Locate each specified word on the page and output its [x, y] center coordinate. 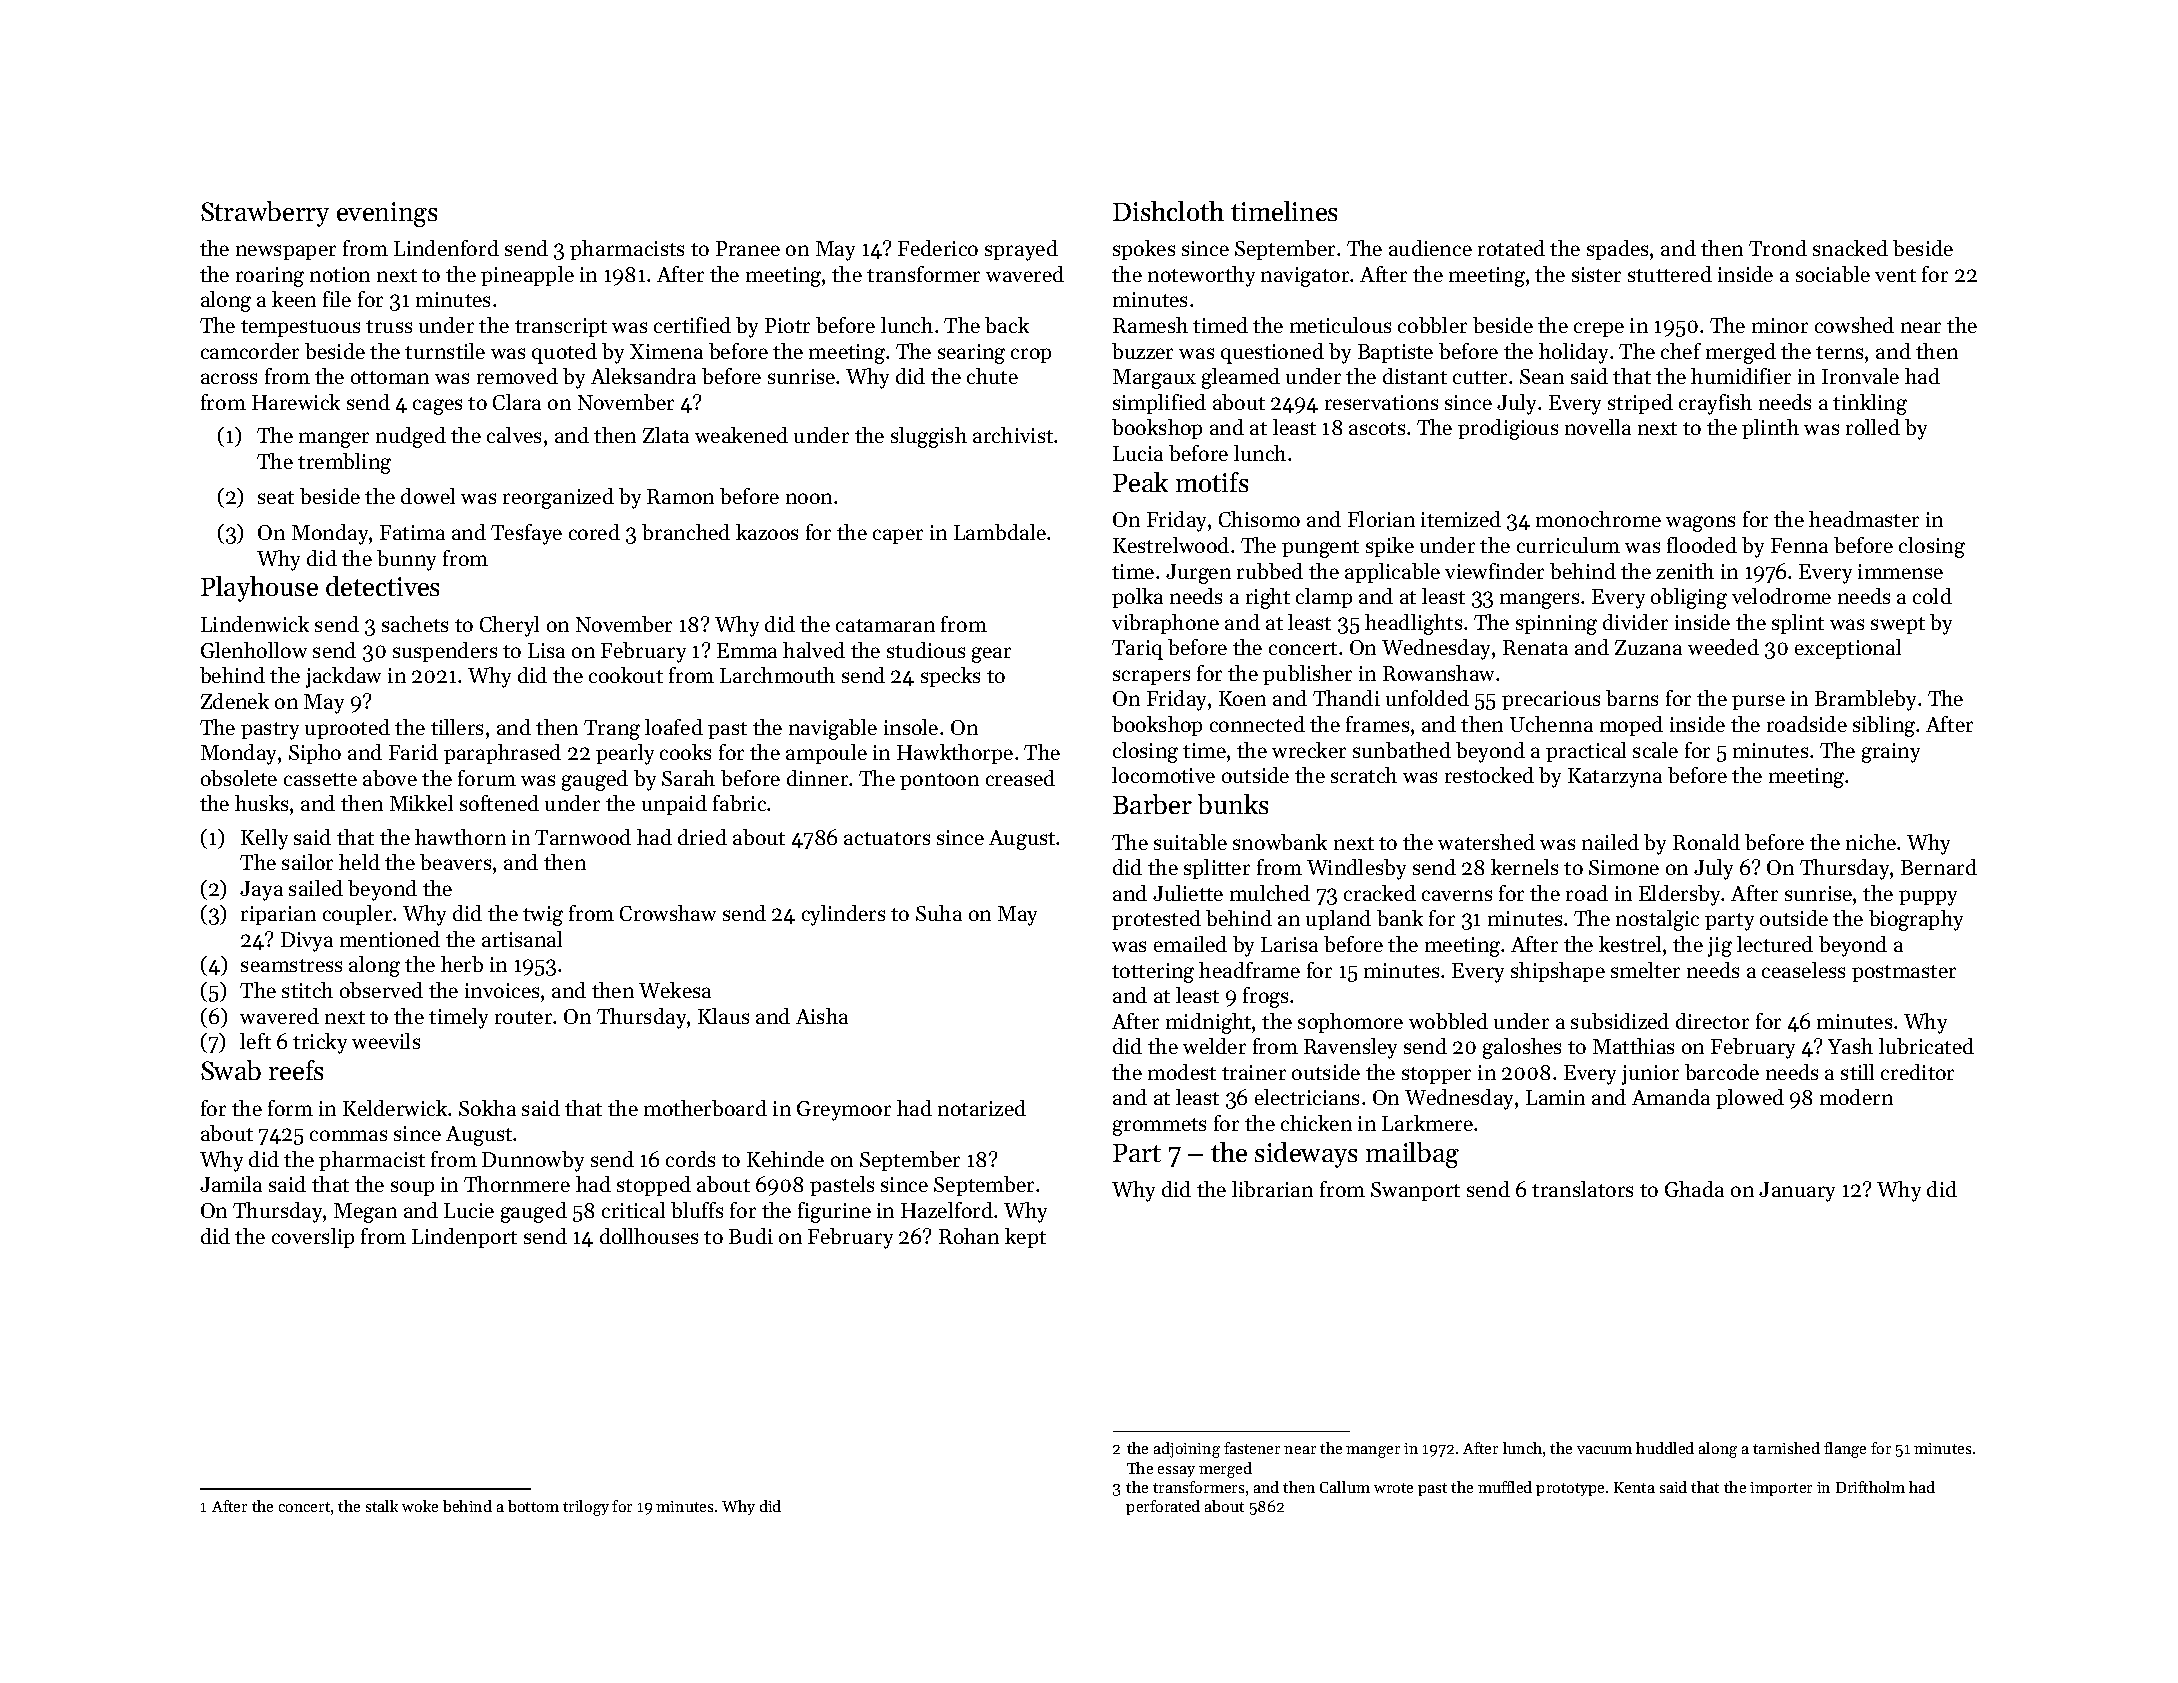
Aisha [822, 1016]
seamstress [291, 965]
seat [276, 497]
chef [1681, 351]
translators [1582, 1189]
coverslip [313, 1238]
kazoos [767, 532]
